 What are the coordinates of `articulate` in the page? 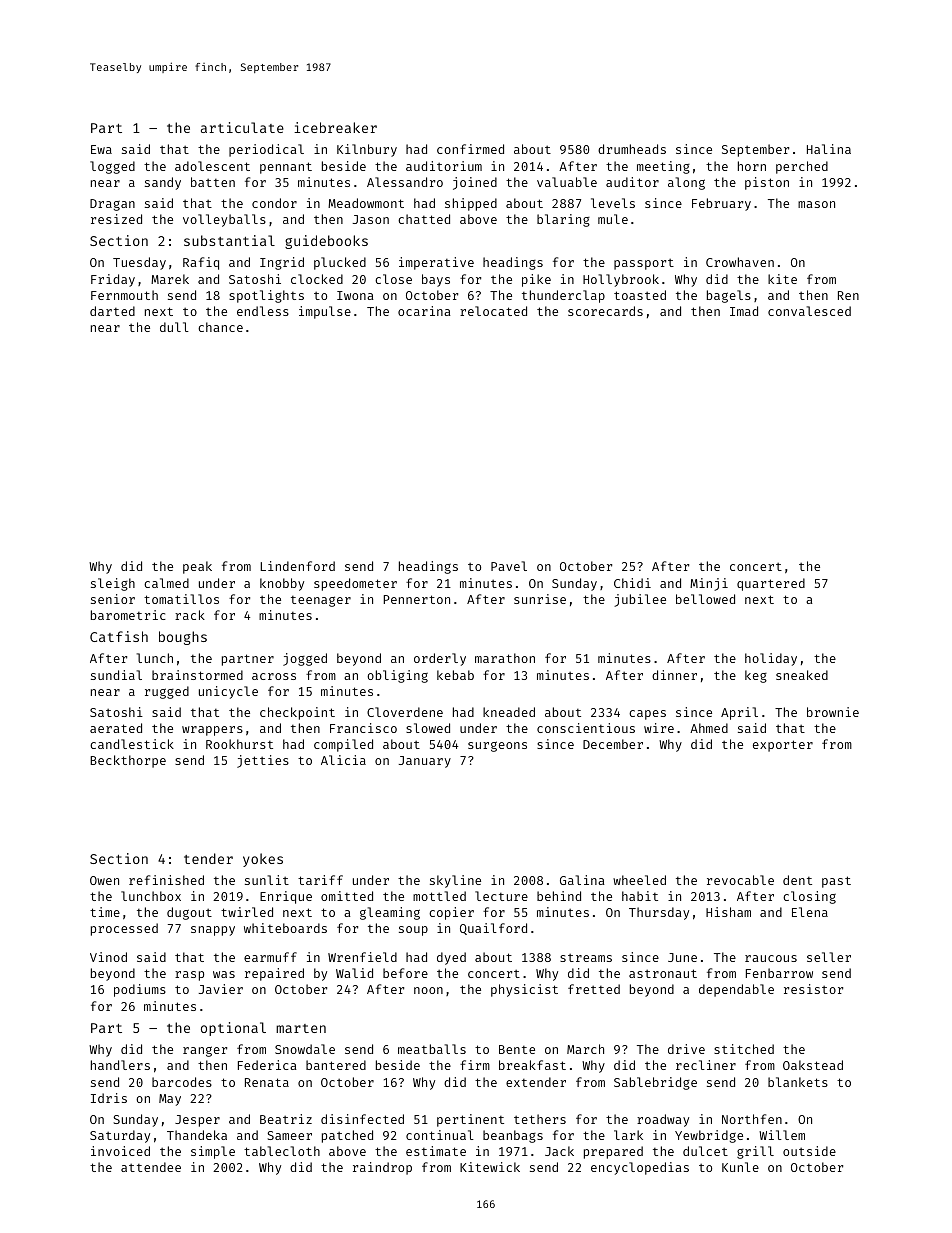 It's located at (242, 127).
